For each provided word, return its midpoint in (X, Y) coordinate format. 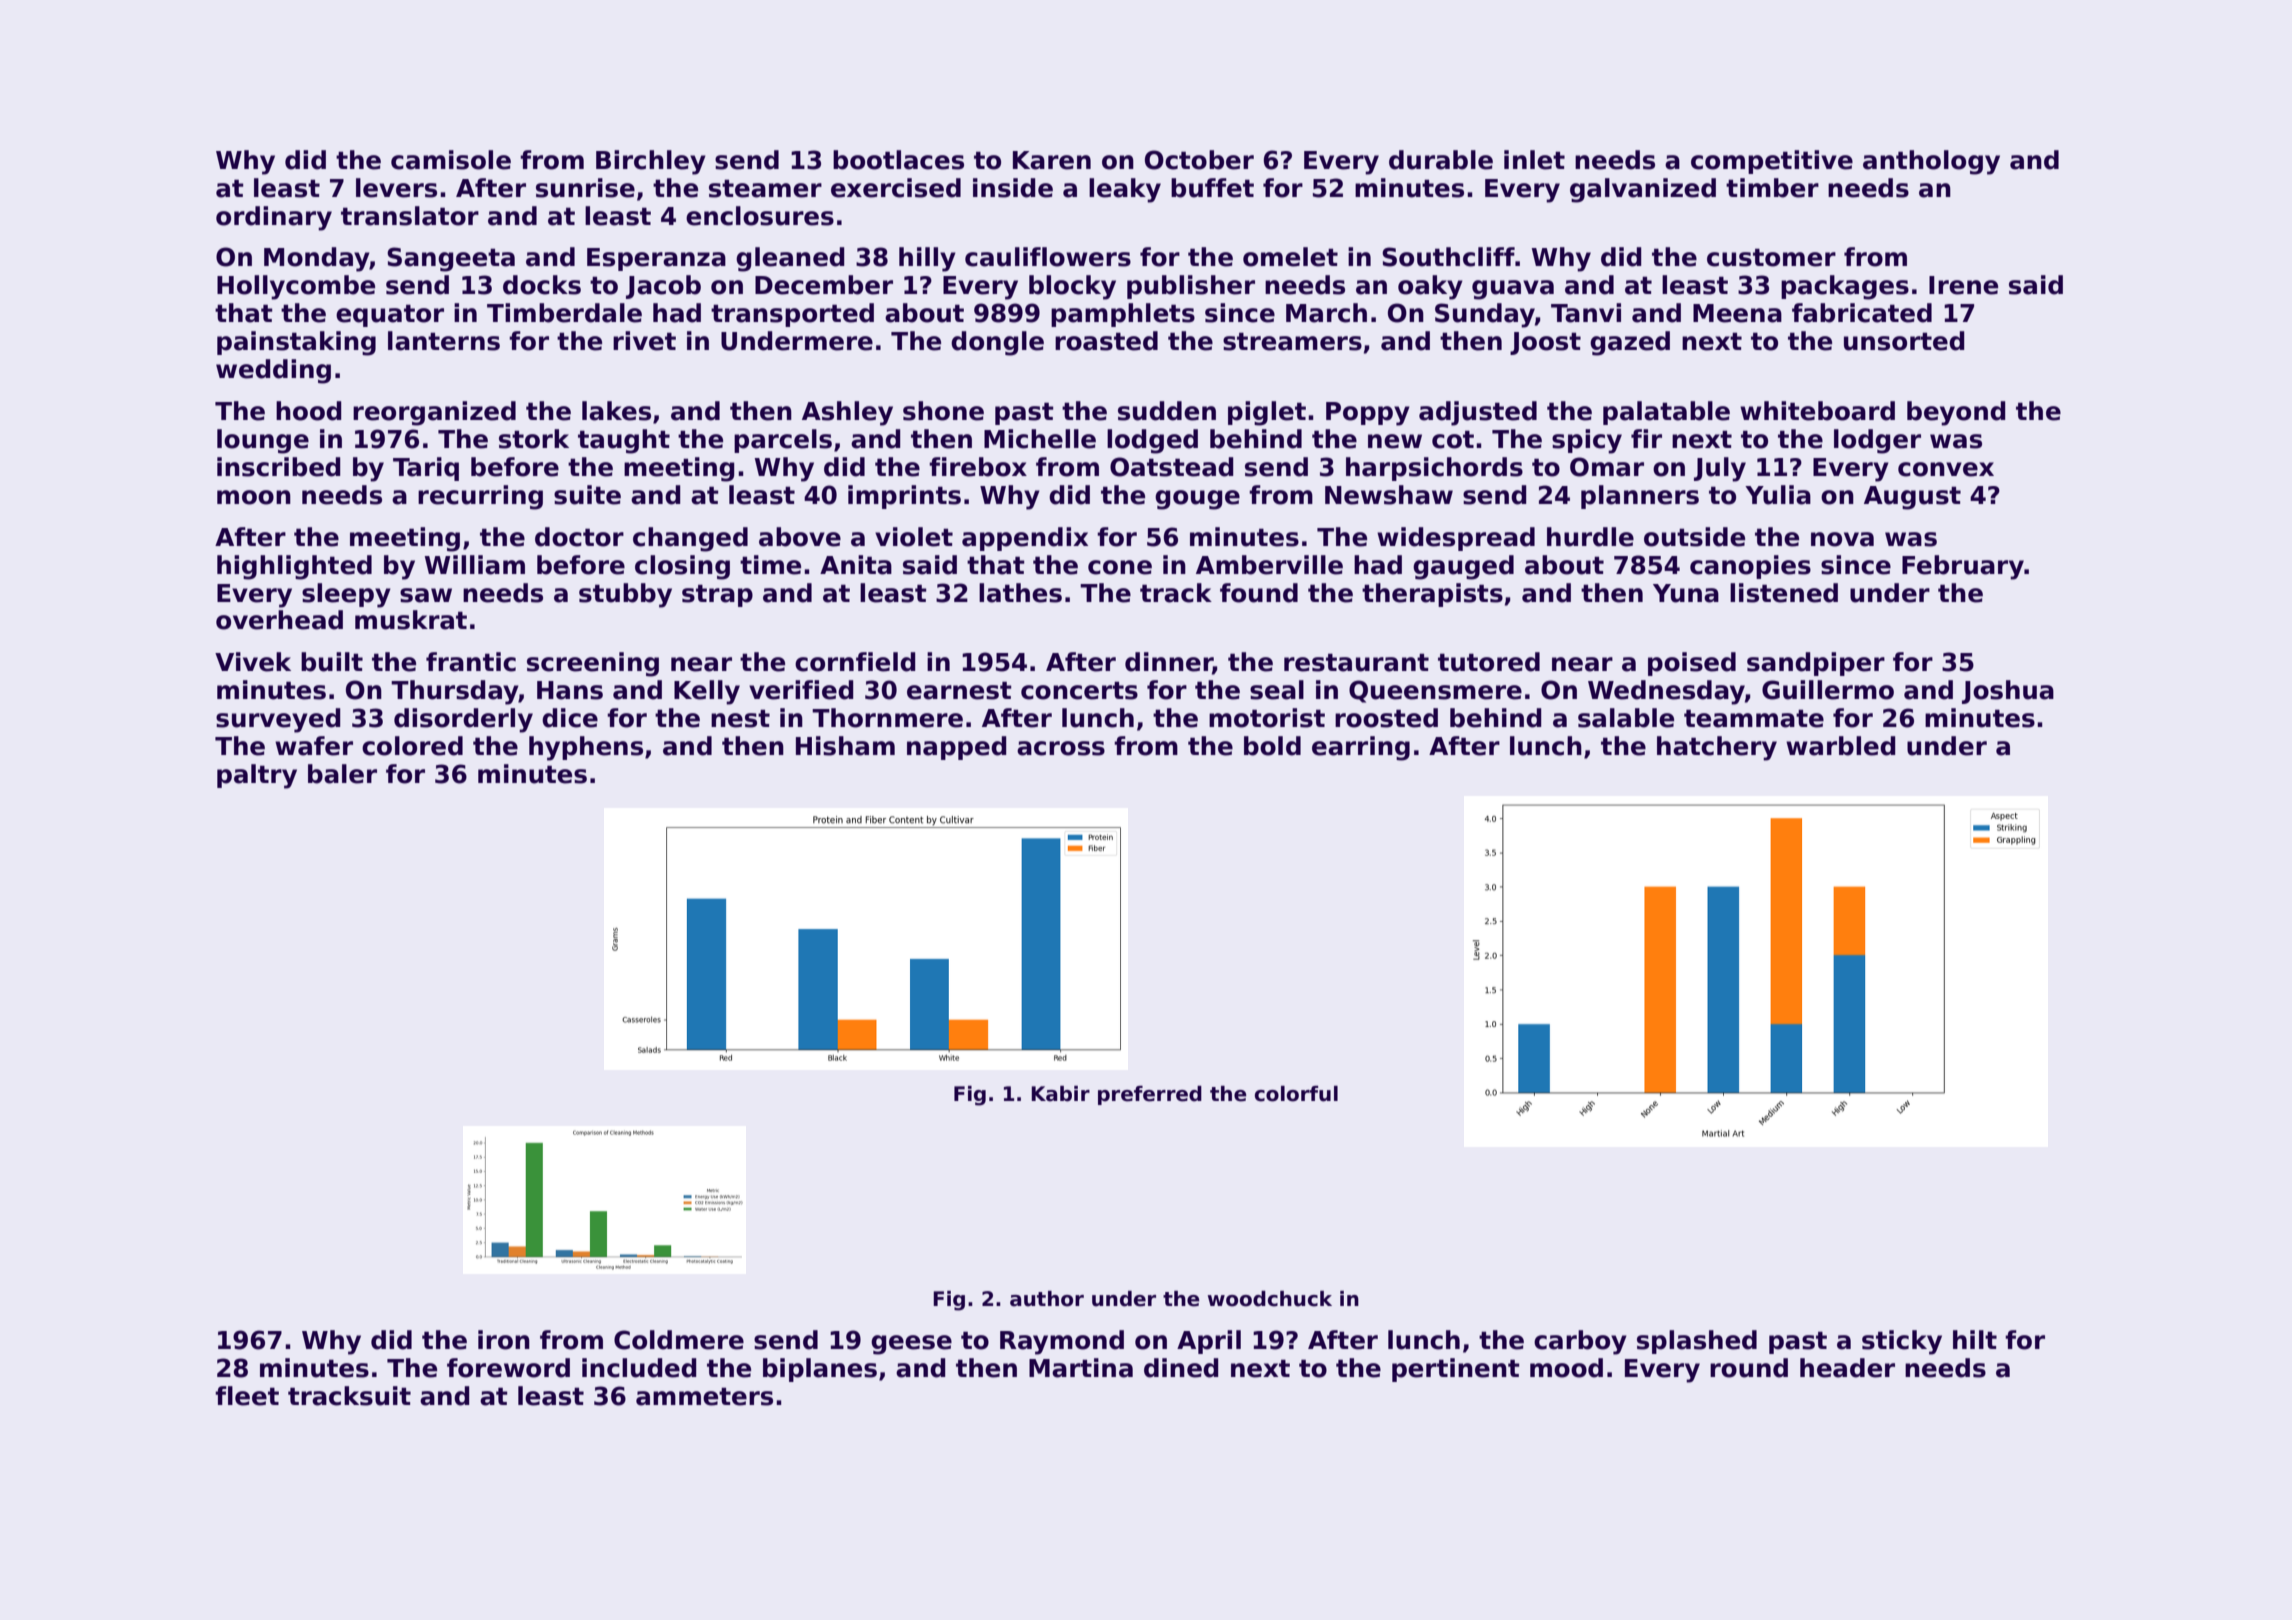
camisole (451, 160)
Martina (1081, 1368)
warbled (1841, 746)
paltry (257, 776)
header (1847, 1368)
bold (1272, 746)
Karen (1052, 160)
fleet (247, 1396)
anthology (1931, 162)
